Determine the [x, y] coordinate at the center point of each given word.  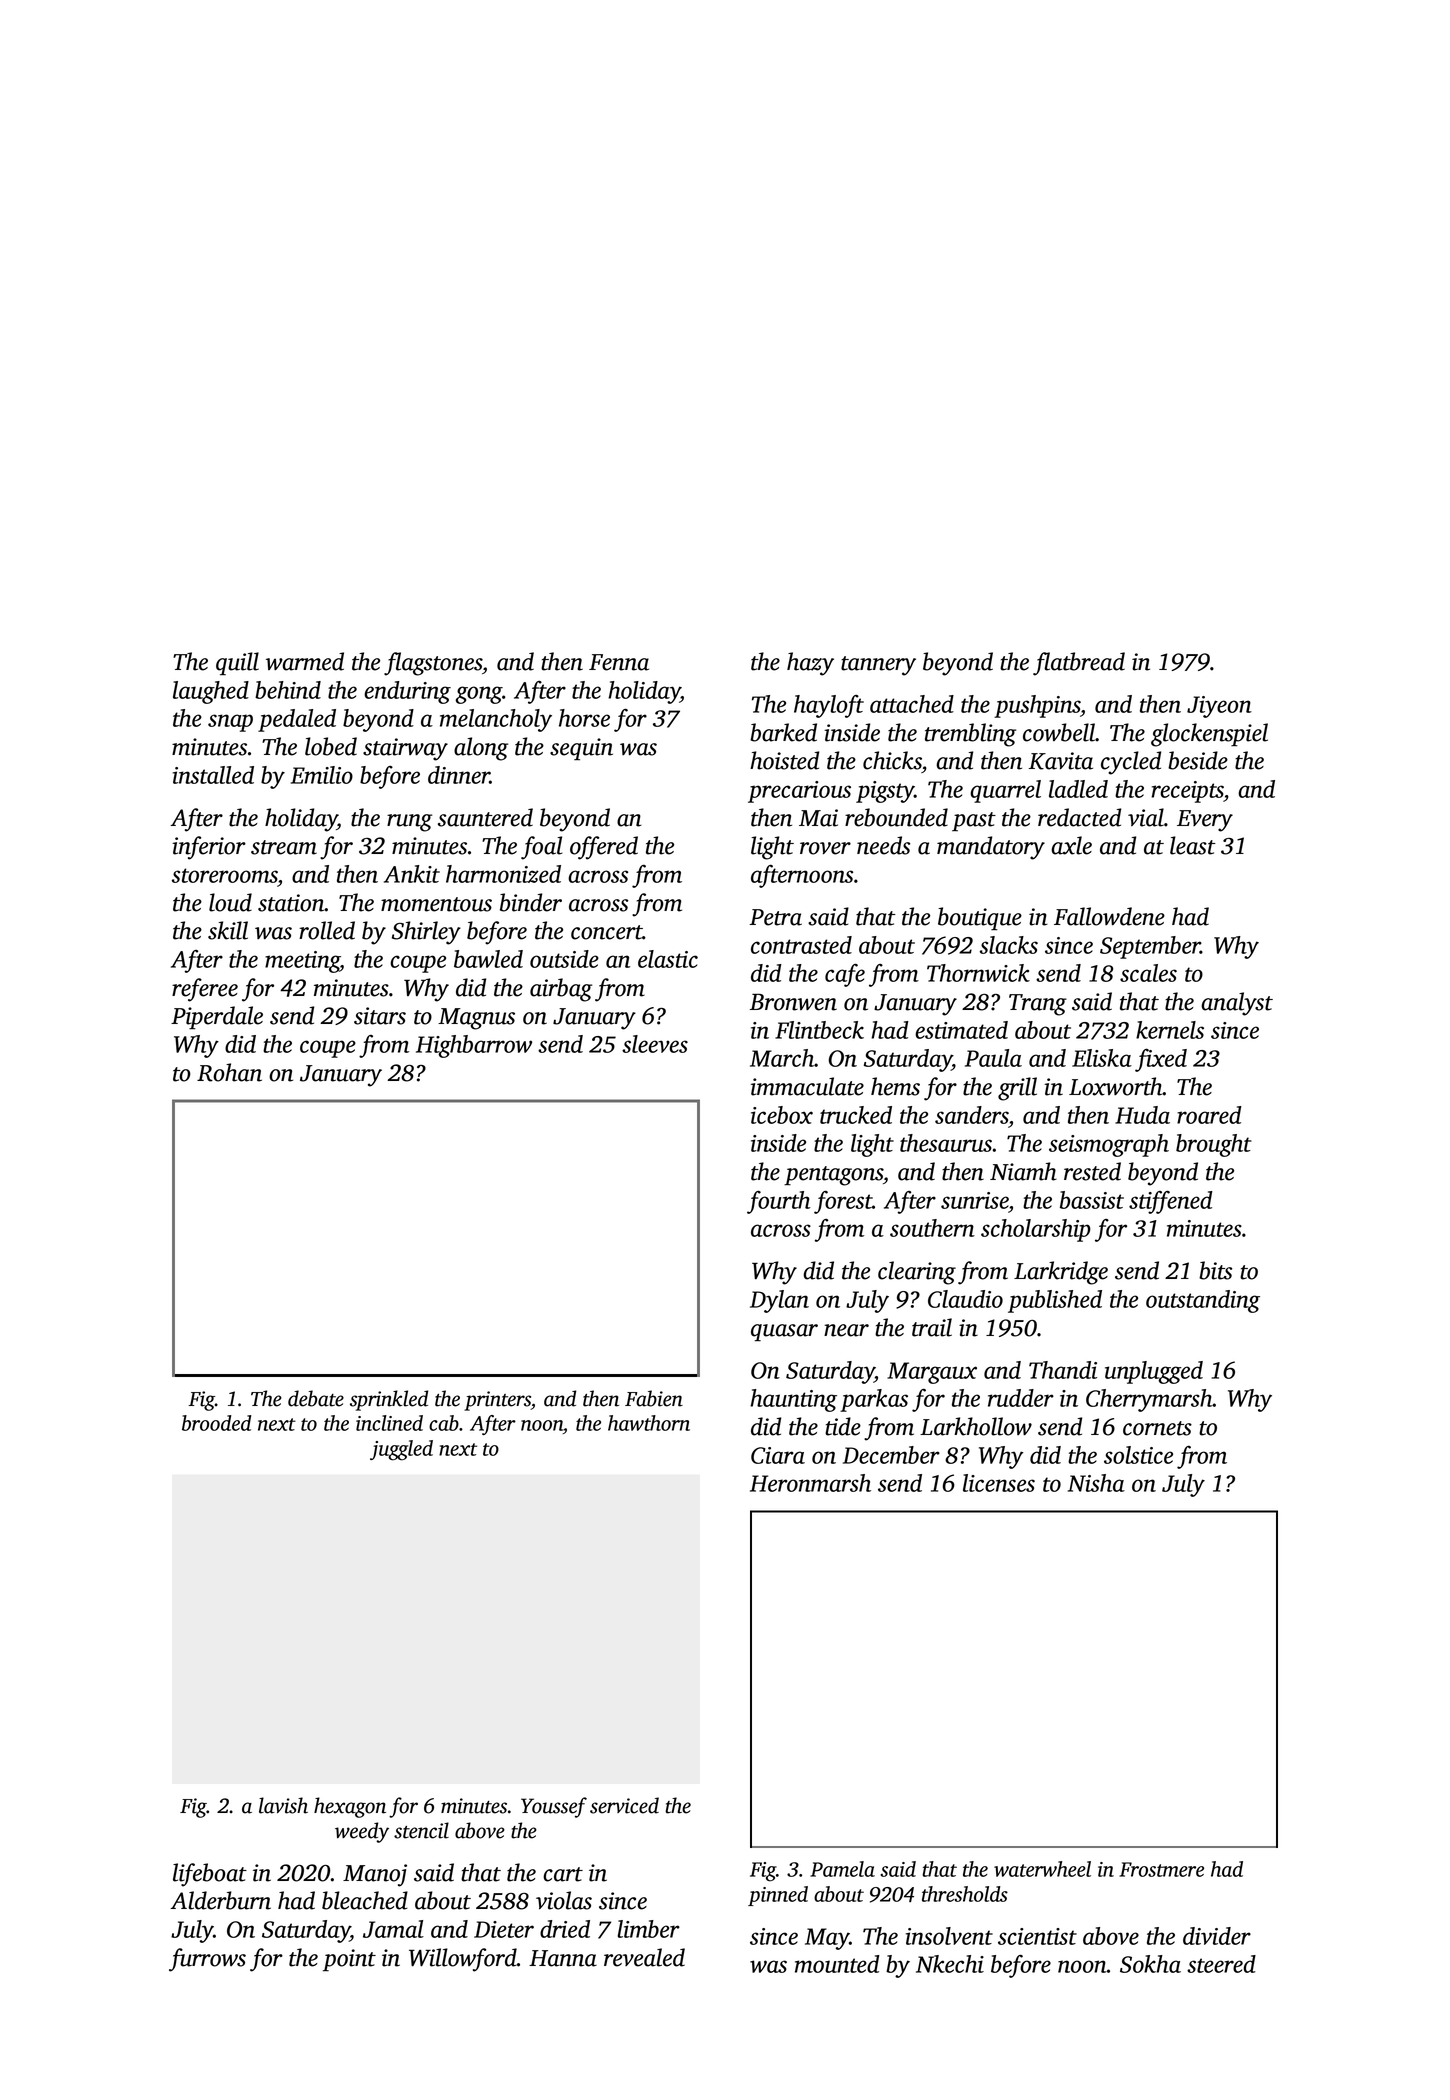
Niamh [1023, 1171]
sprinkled [389, 1400]
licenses [999, 1483]
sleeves [655, 1044]
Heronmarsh [810, 1483]
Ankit [412, 874]
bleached [365, 1900]
